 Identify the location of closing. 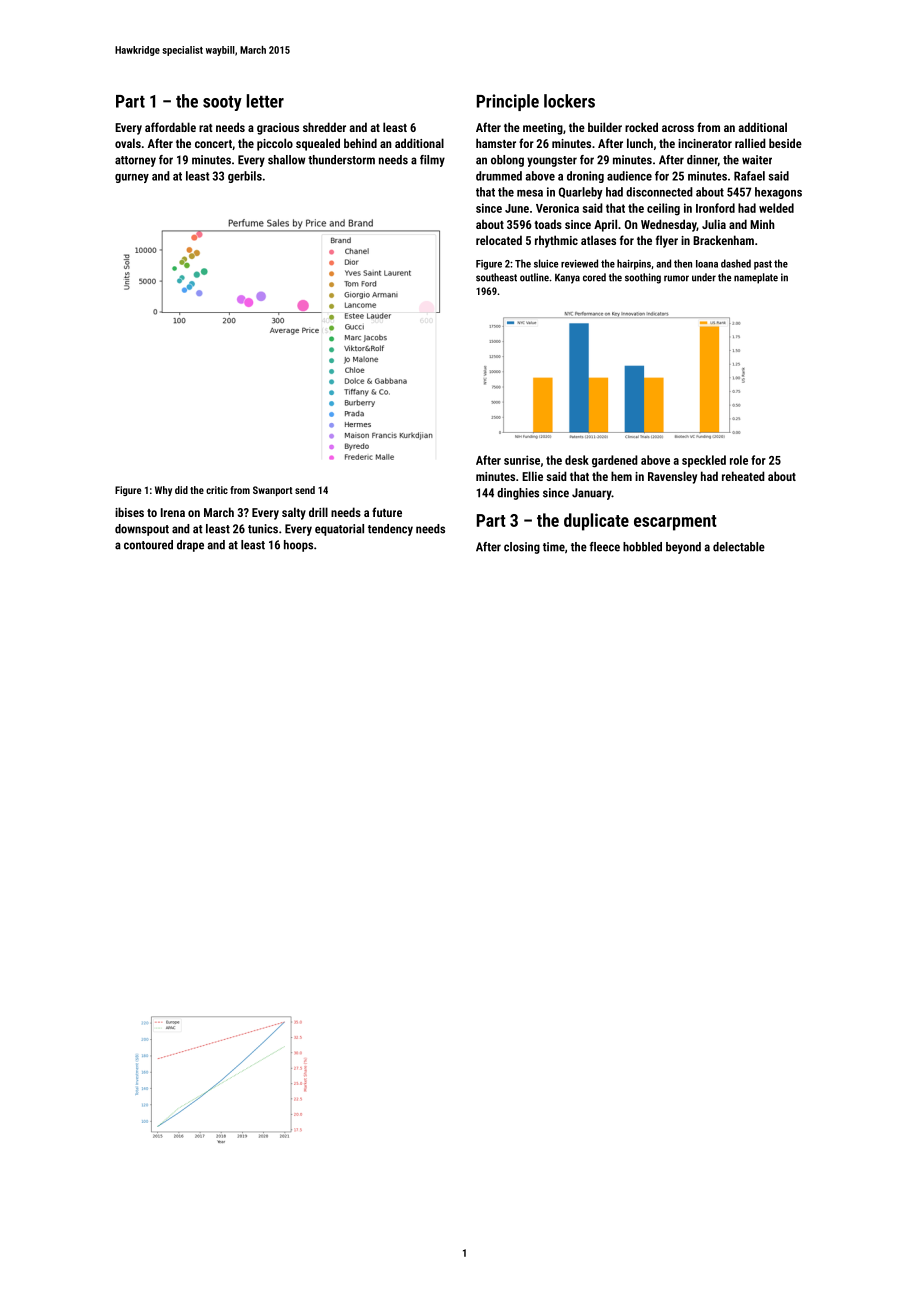
(522, 548).
